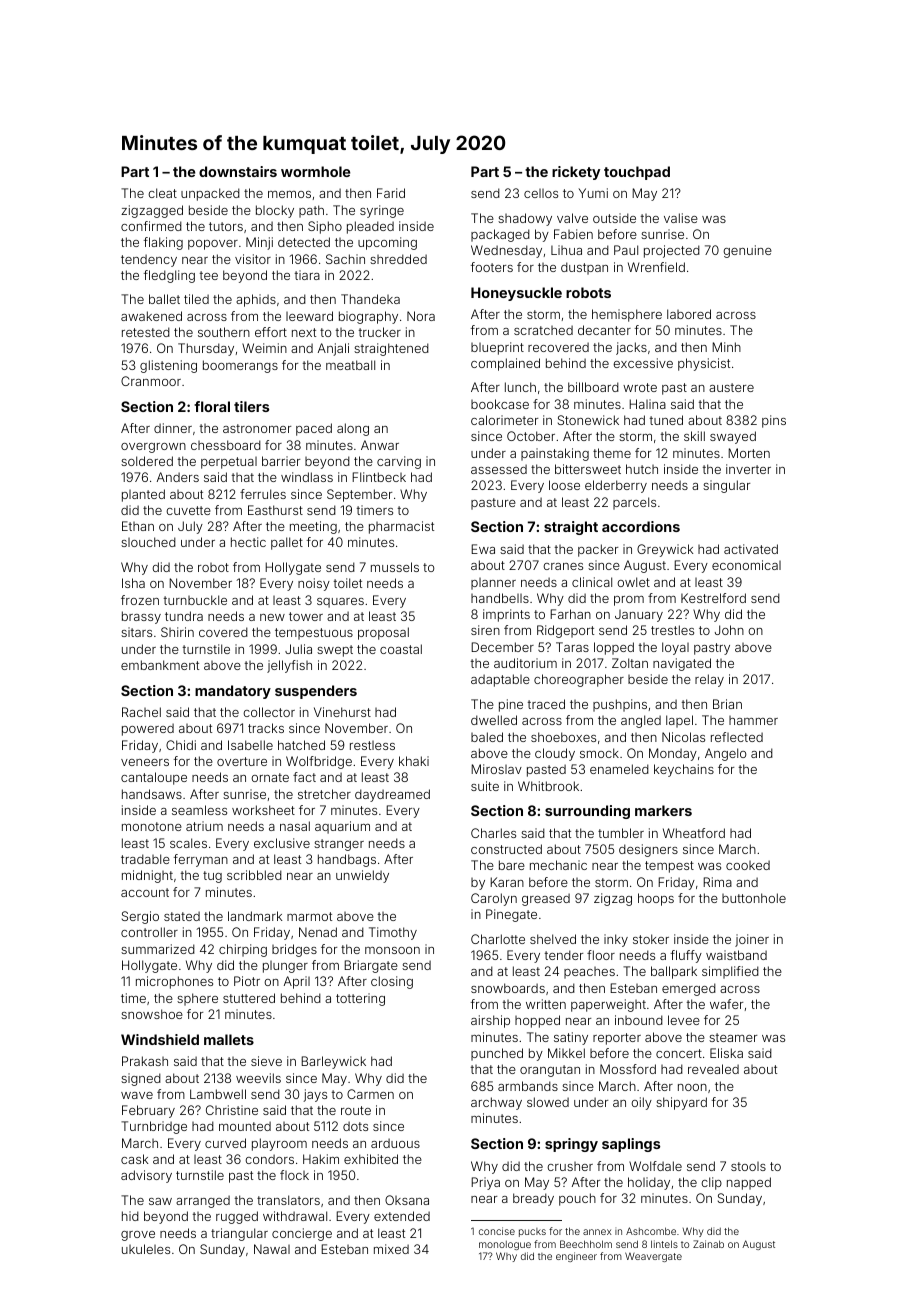 Image resolution: width=908 pixels, height=1316 pixels. What do you see at coordinates (496, 1103) in the screenshot?
I see `archway` at bounding box center [496, 1103].
